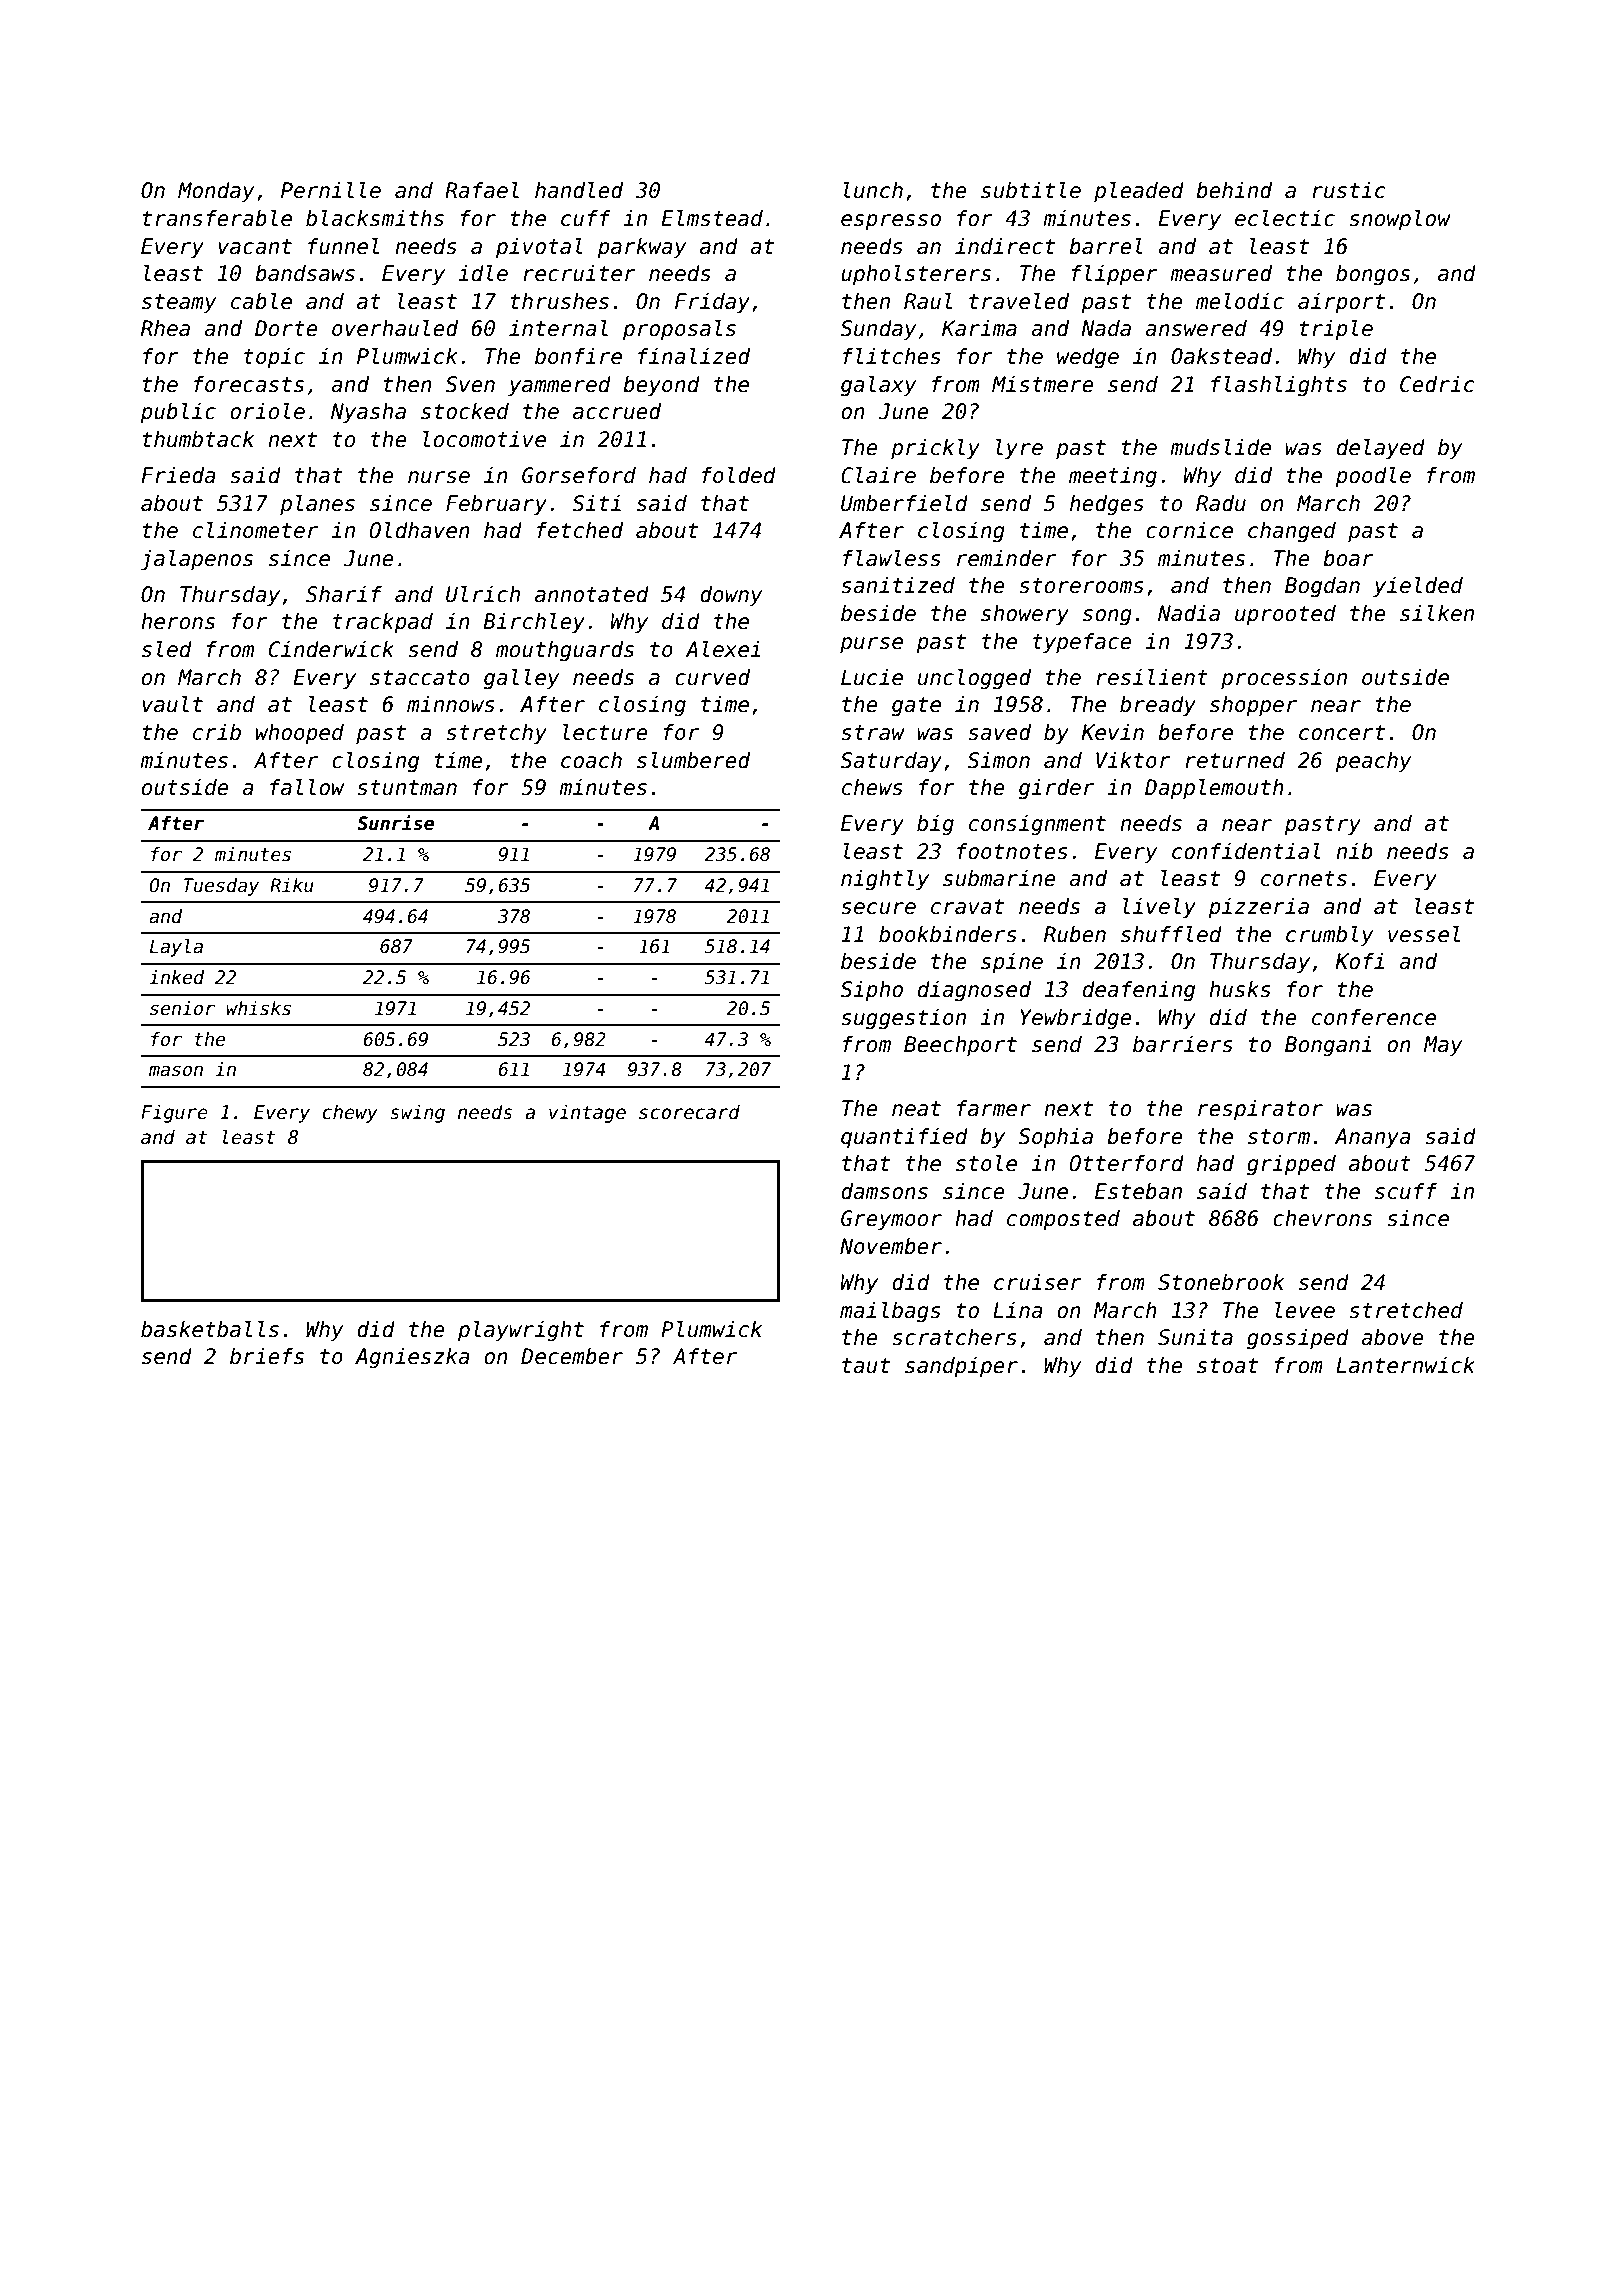 This screenshot has height=2292, width=1620. Describe the element at coordinates (267, 1356) in the screenshot. I see `briefs` at that location.
